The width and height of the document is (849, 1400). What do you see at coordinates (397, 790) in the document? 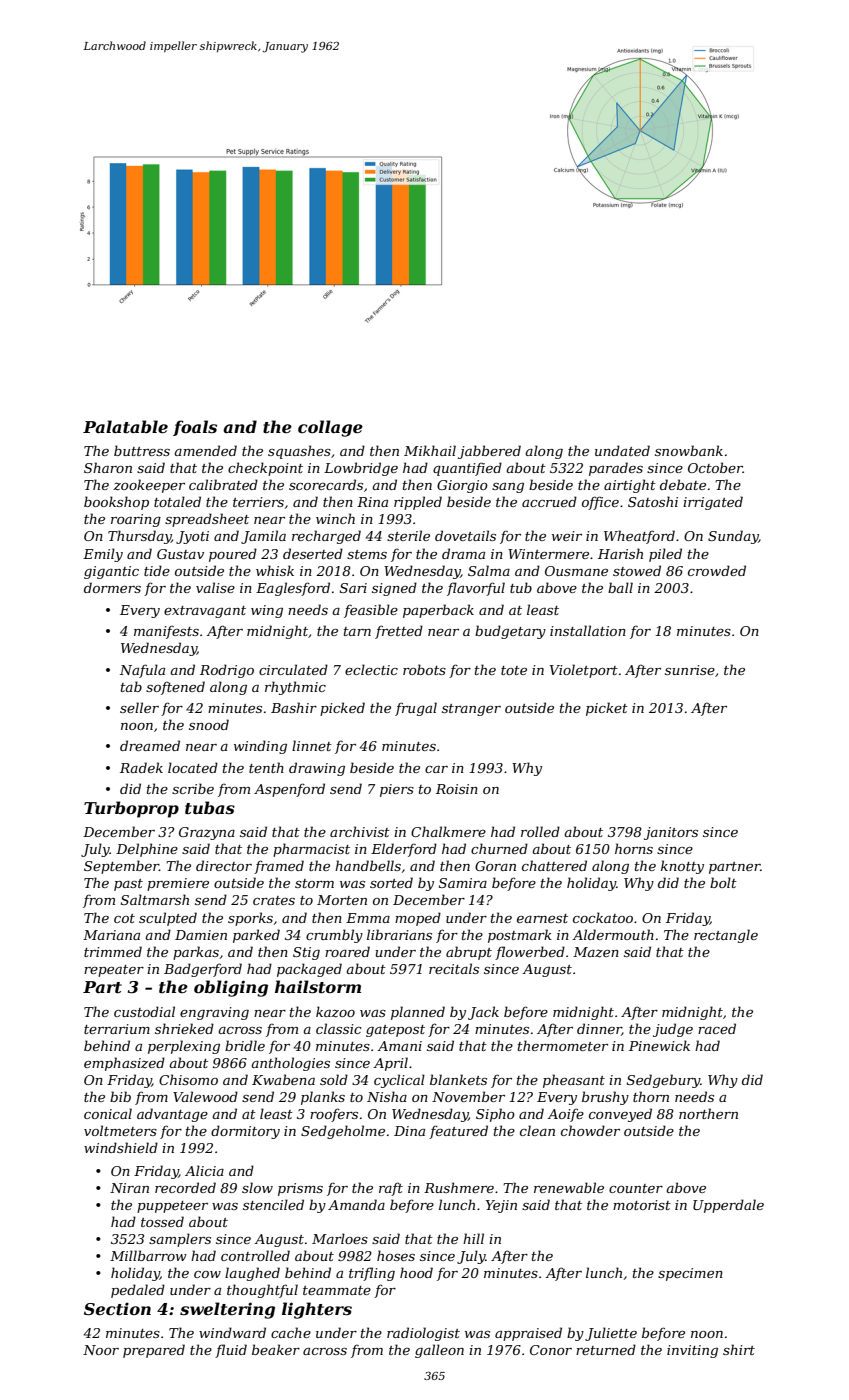
I see `piers` at bounding box center [397, 790].
